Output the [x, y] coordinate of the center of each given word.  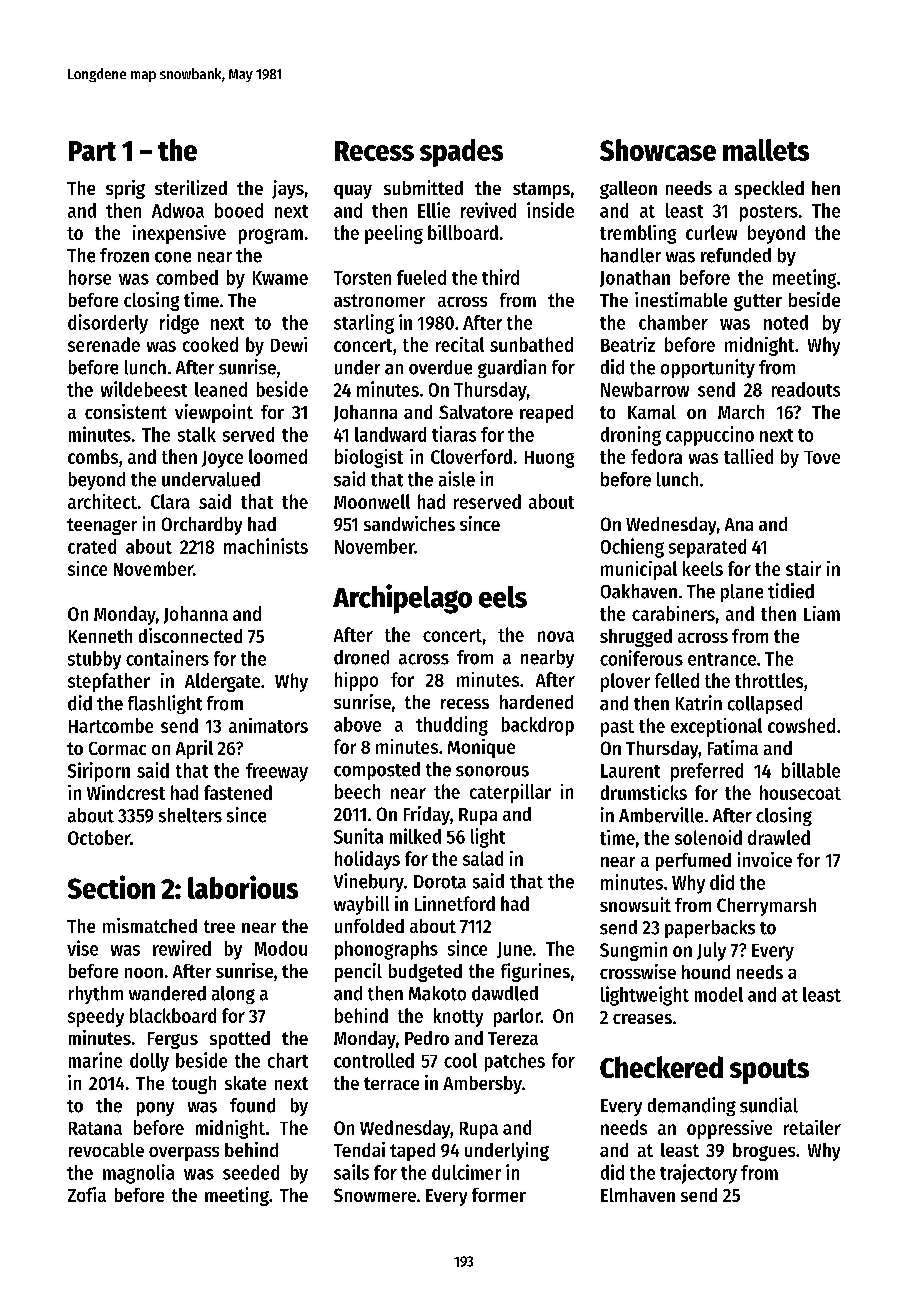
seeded [251, 1172]
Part [92, 151]
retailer [812, 1127]
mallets [766, 150]
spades [461, 153]
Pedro [427, 1038]
